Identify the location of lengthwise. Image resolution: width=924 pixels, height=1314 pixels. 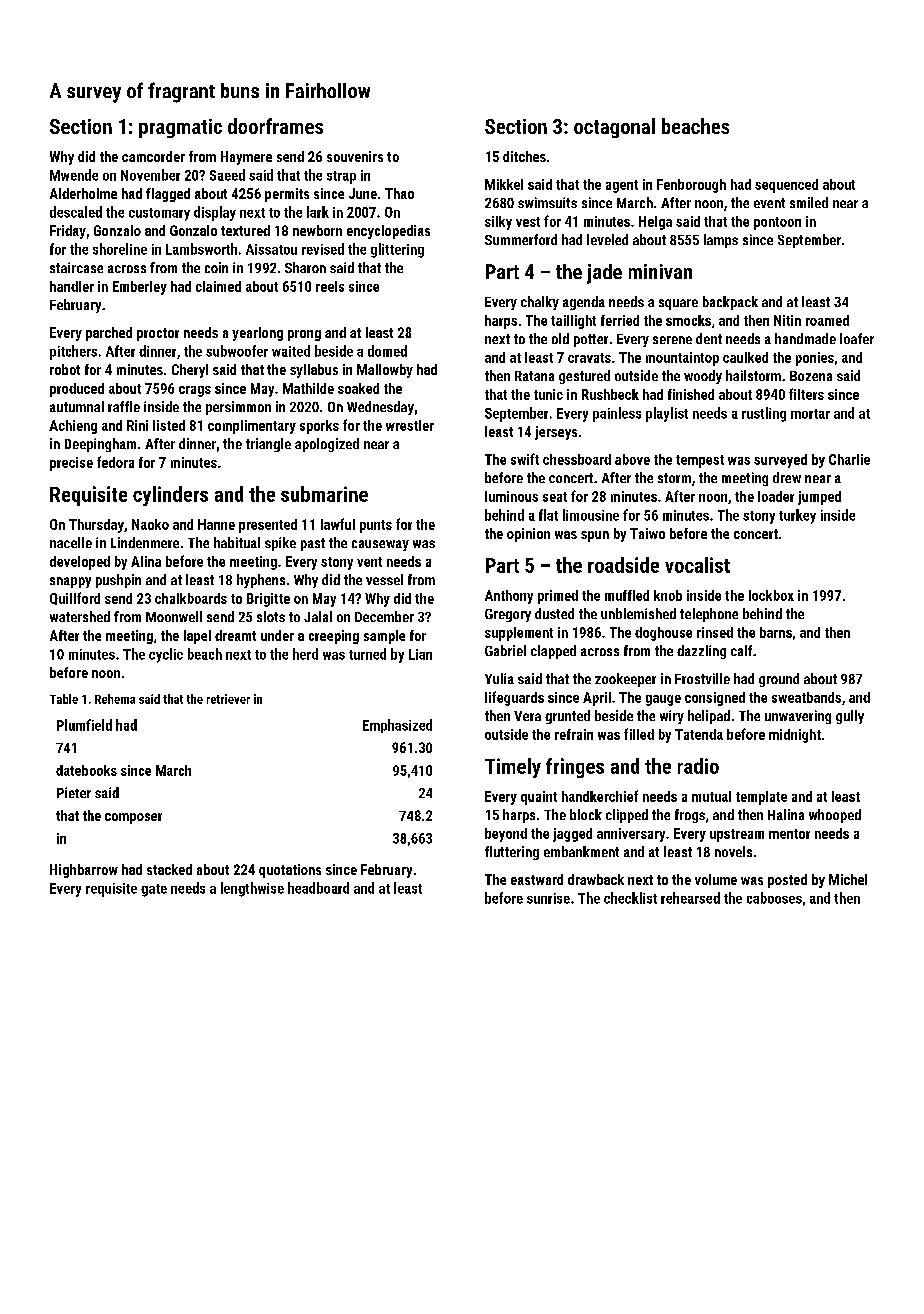
(252, 889).
